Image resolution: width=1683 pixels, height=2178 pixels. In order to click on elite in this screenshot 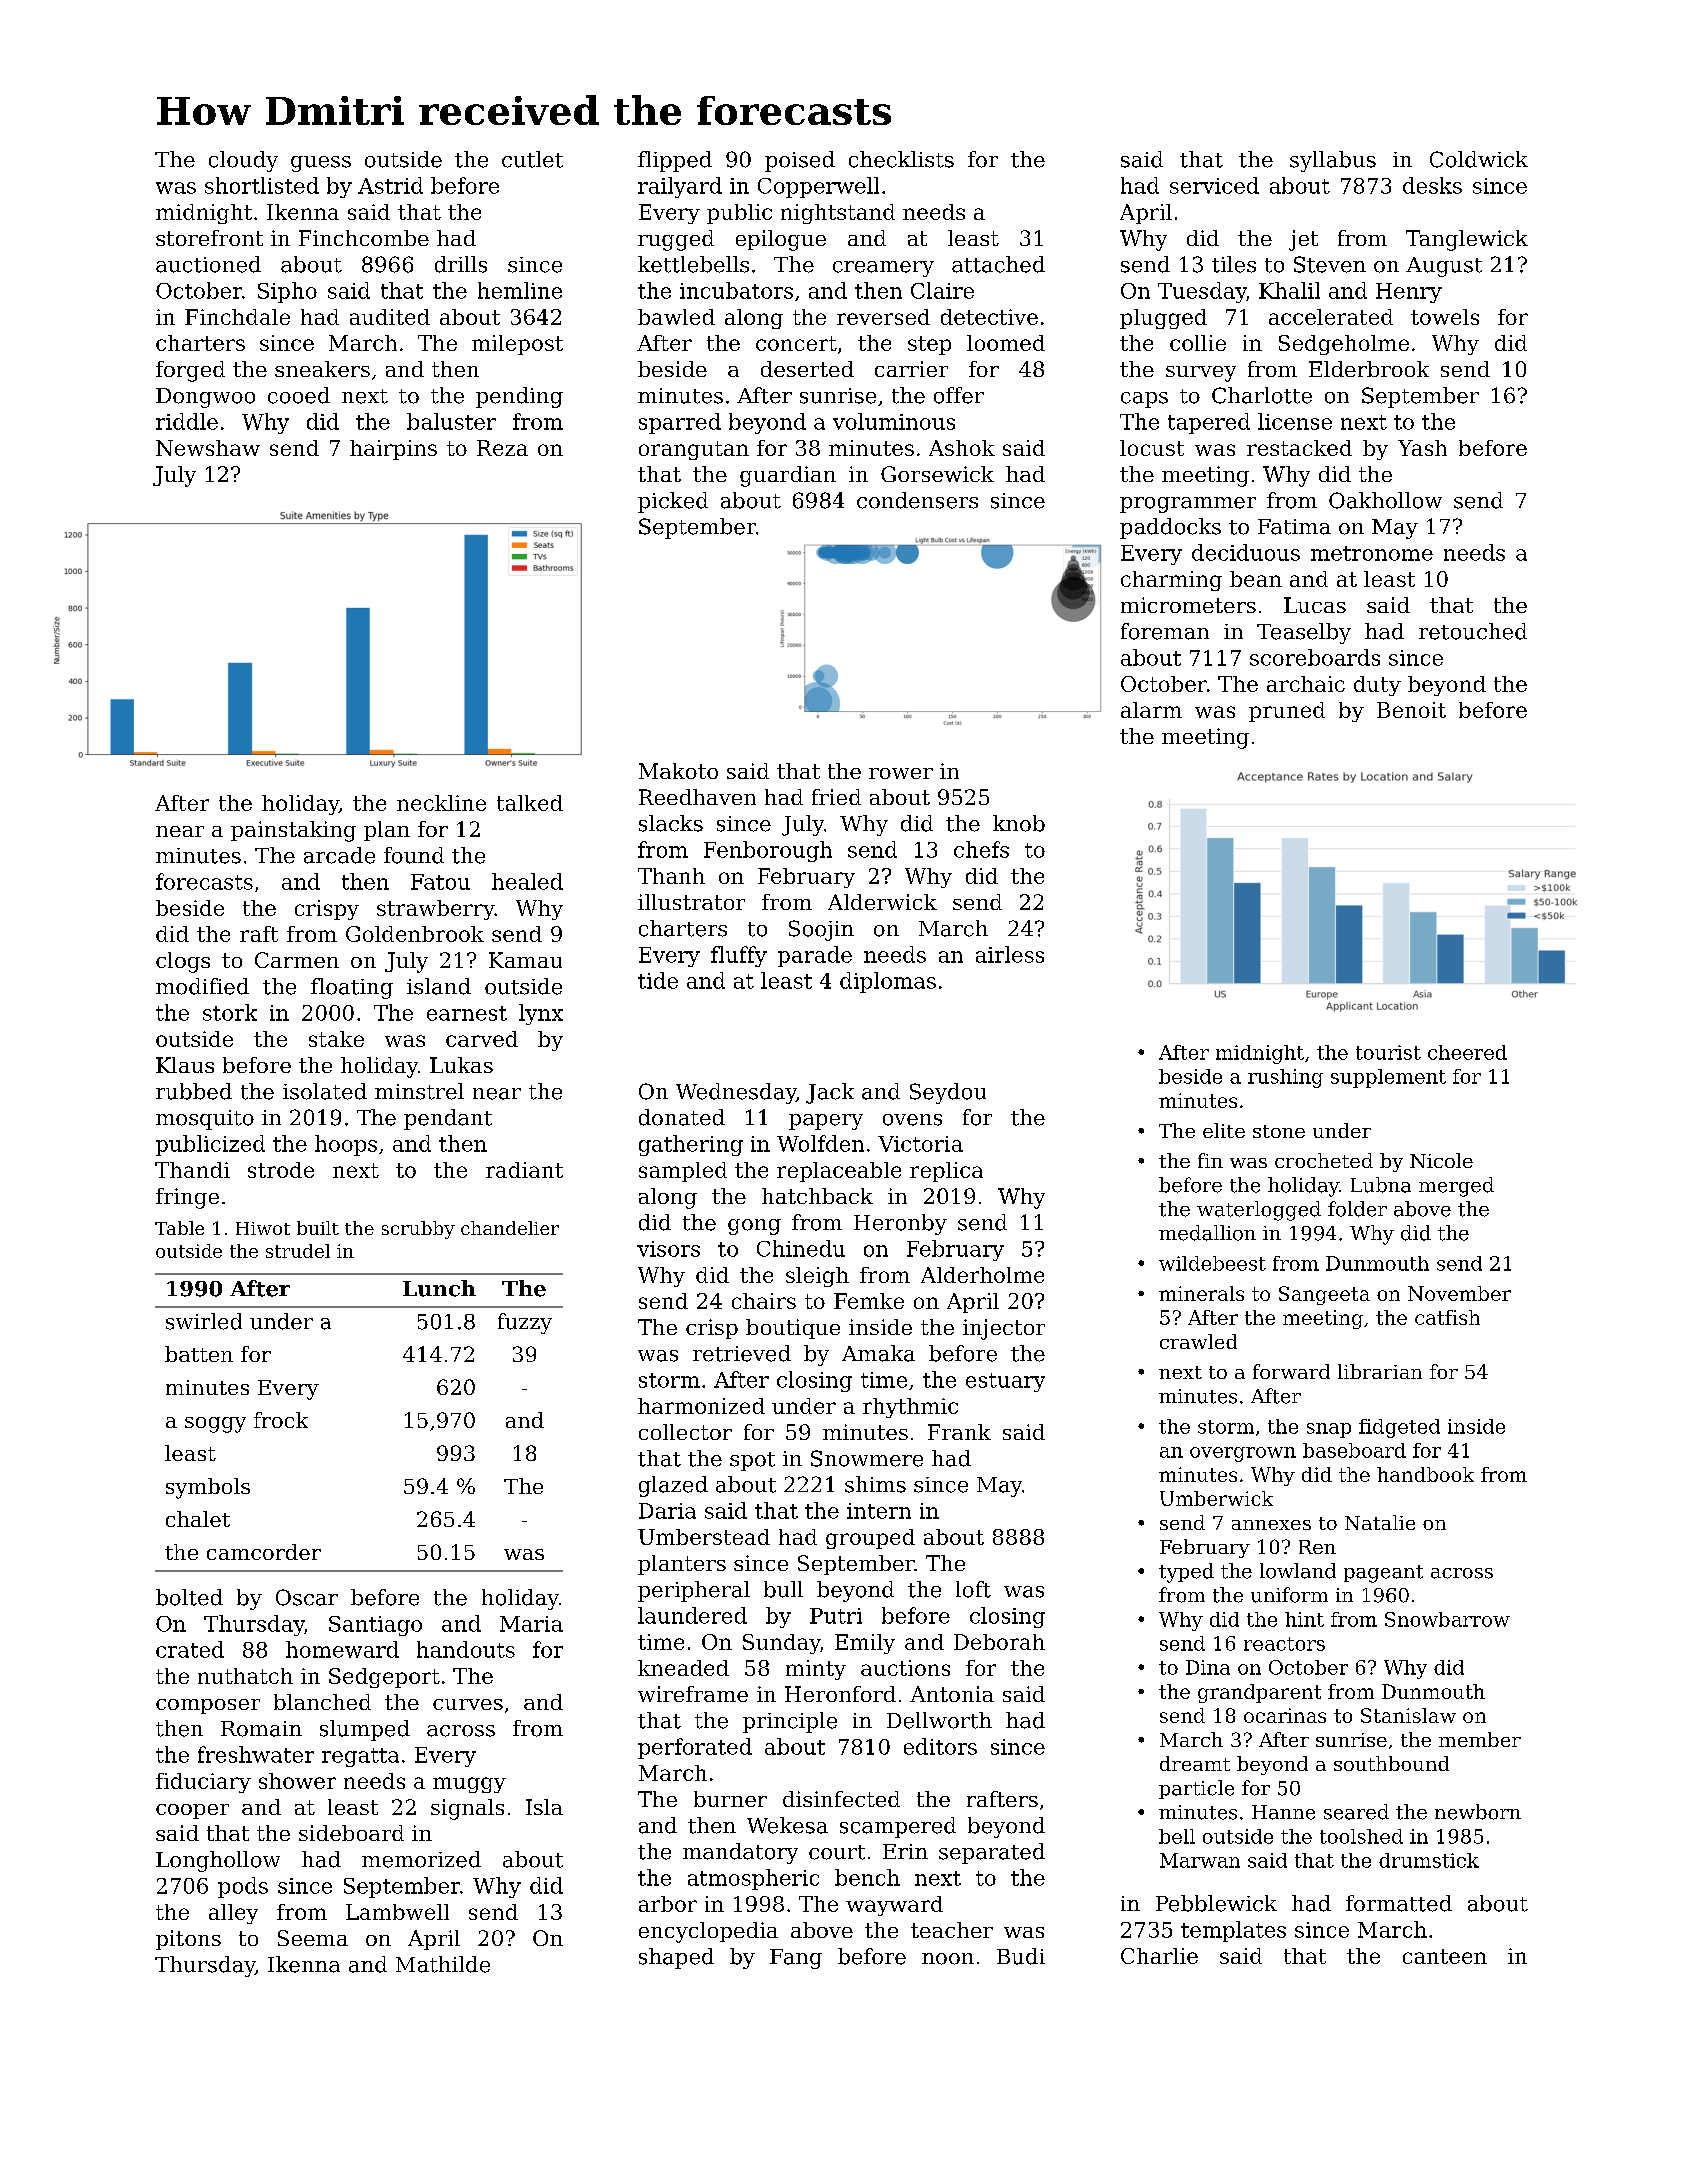, I will do `click(1224, 1130)`.
